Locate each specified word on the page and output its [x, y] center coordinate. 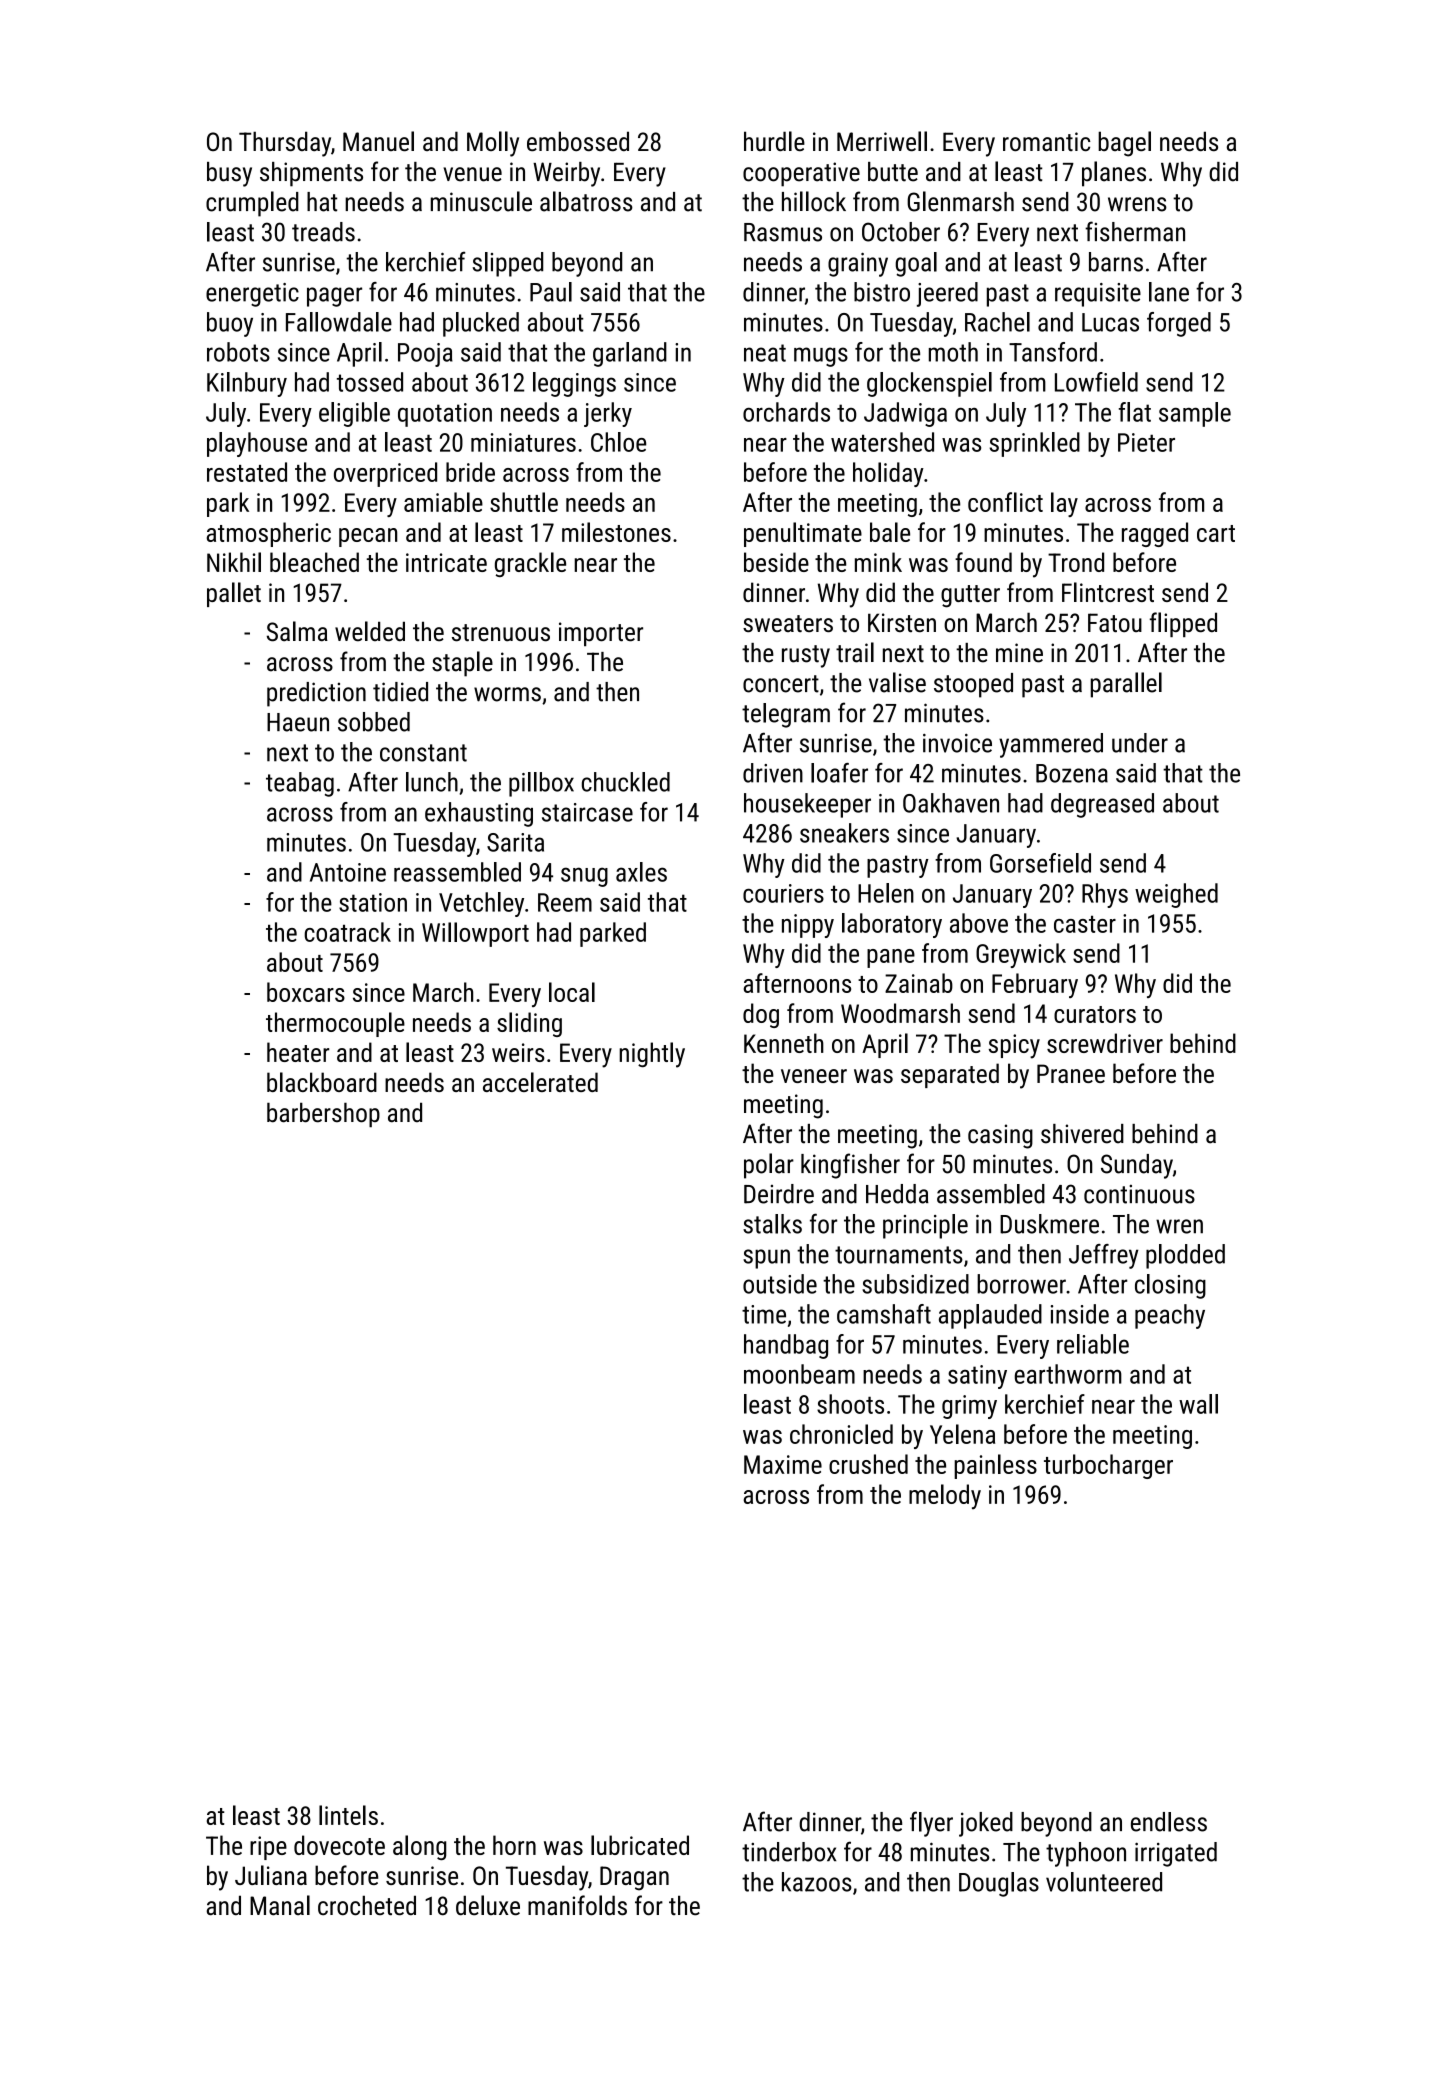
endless [1169, 1822]
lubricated [640, 1845]
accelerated [540, 1082]
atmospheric [269, 534]
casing [1000, 1136]
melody [945, 1496]
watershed [882, 442]
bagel [1124, 144]
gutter [970, 596]
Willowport [475, 934]
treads [323, 232]
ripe [268, 1848]
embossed [578, 141]
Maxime [783, 1464]
